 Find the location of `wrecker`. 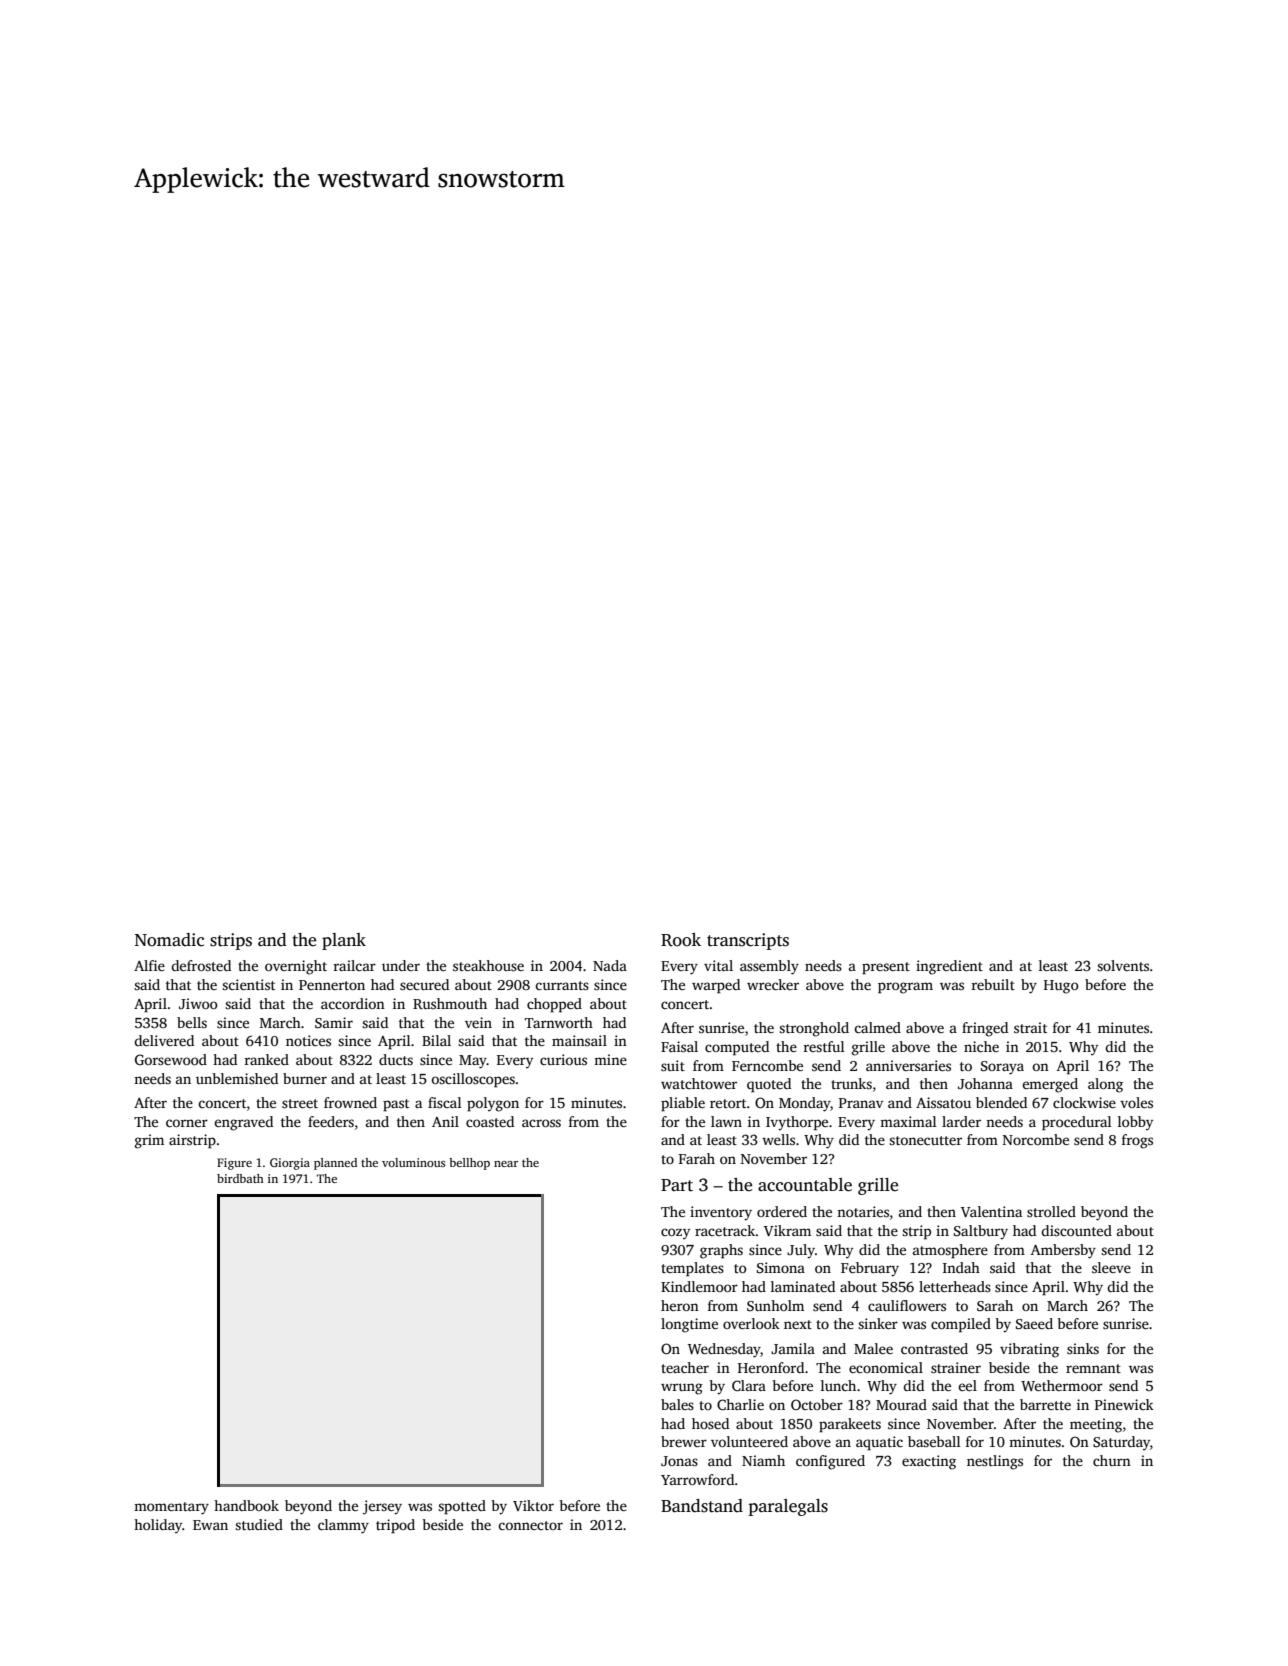

wrecker is located at coordinates (773, 984).
